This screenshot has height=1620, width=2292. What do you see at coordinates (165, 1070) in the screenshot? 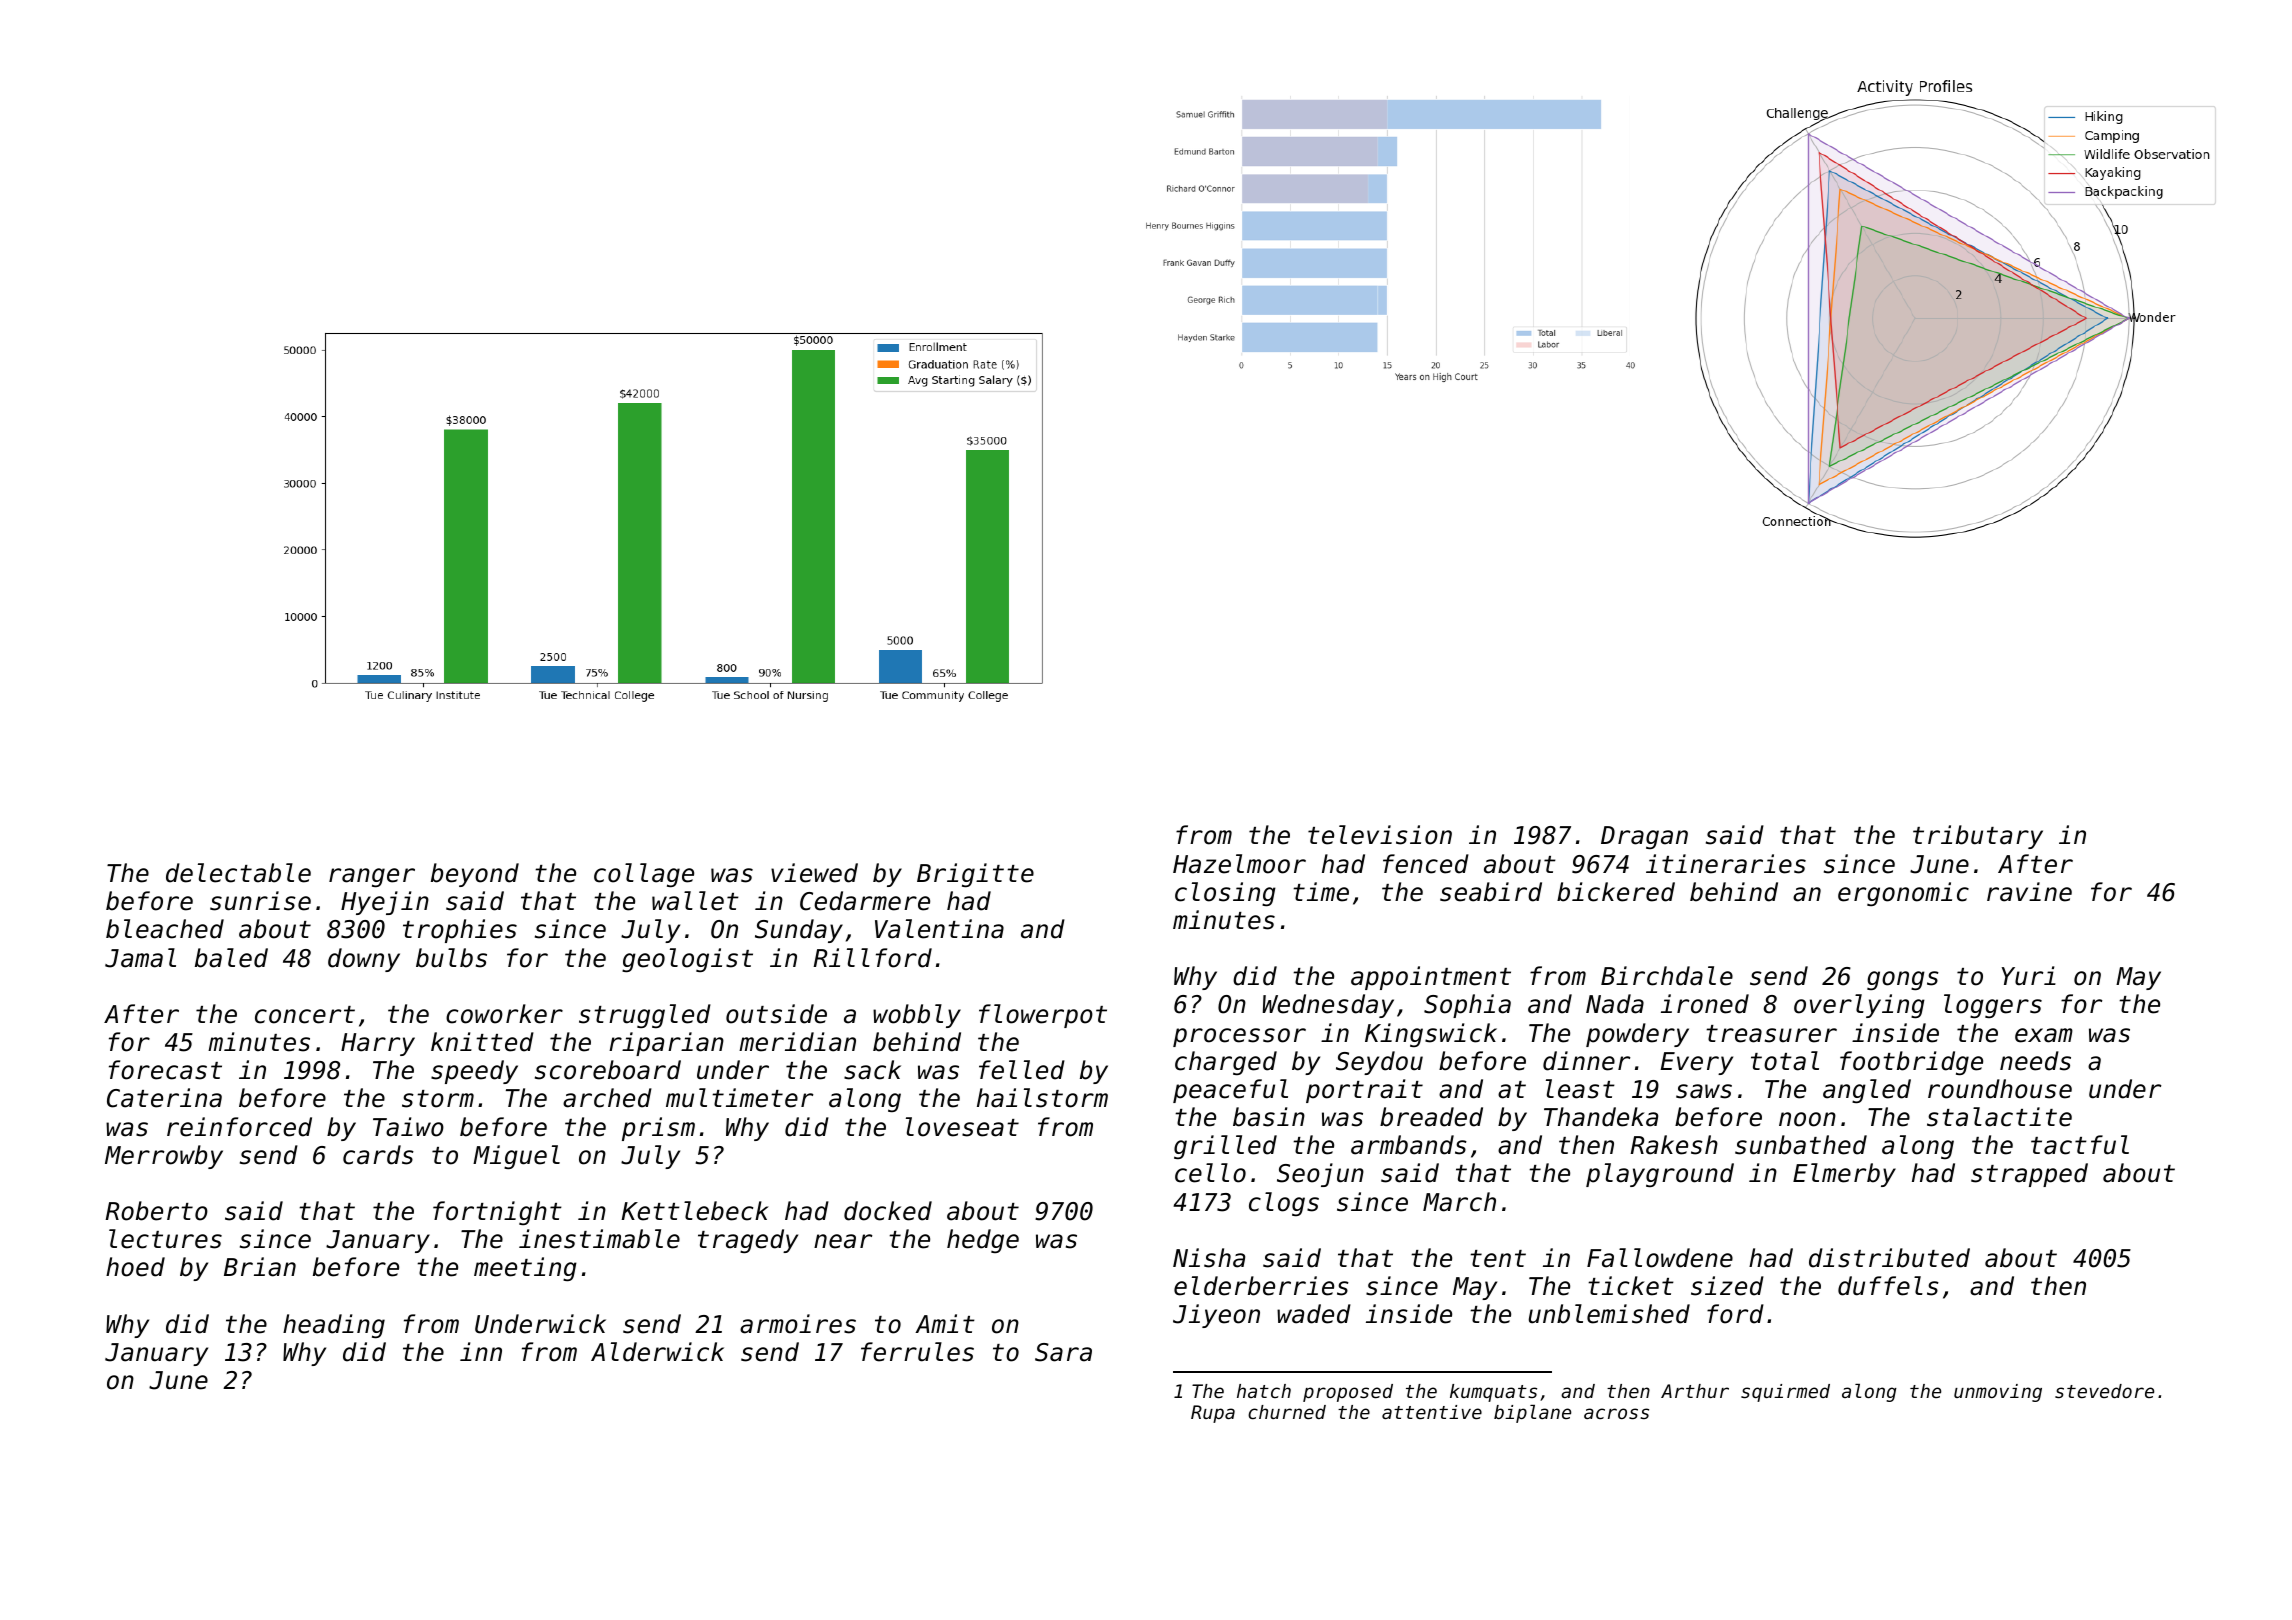
I see `forecast` at bounding box center [165, 1070].
